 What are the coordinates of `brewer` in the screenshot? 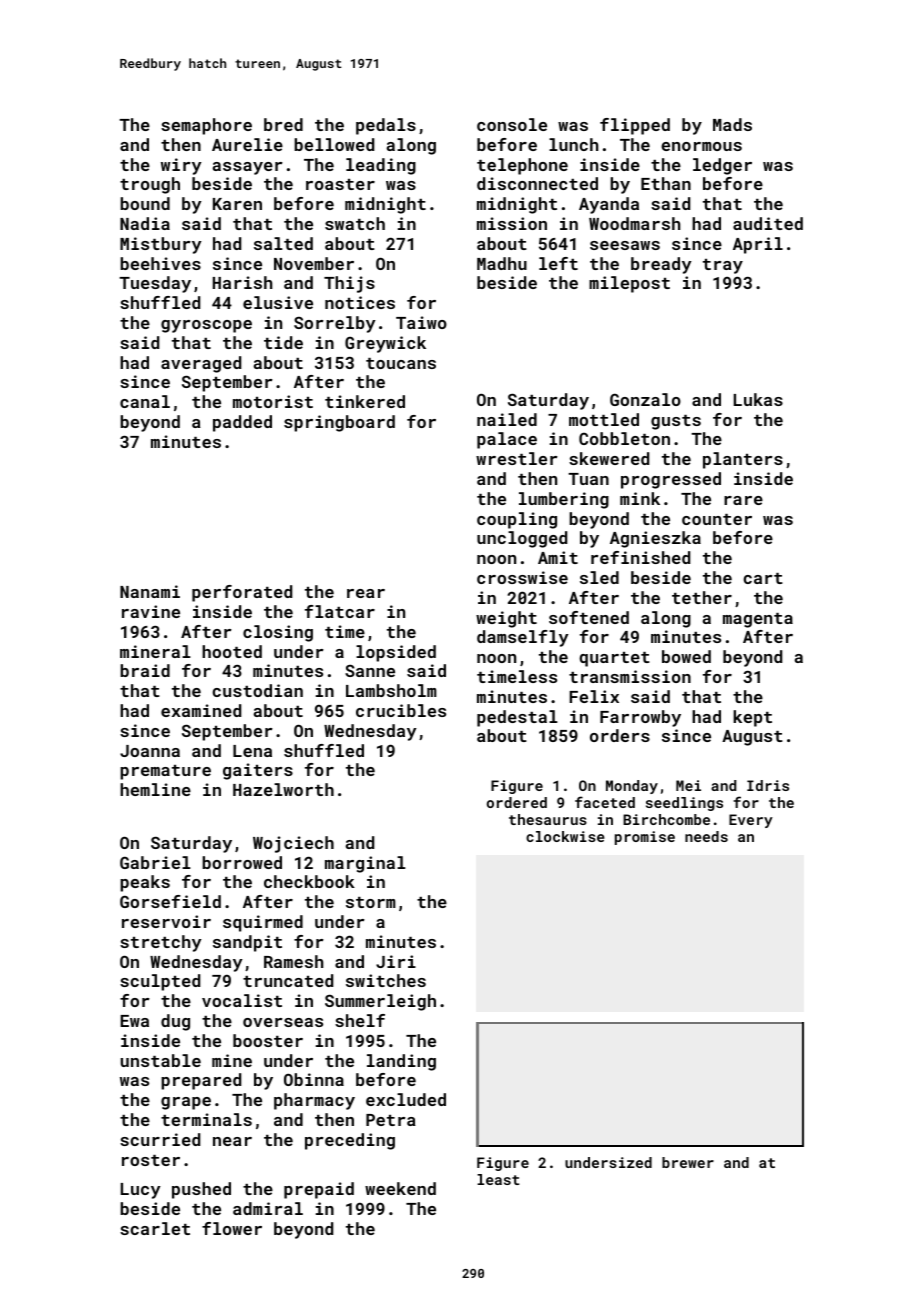 It's located at (688, 1162).
